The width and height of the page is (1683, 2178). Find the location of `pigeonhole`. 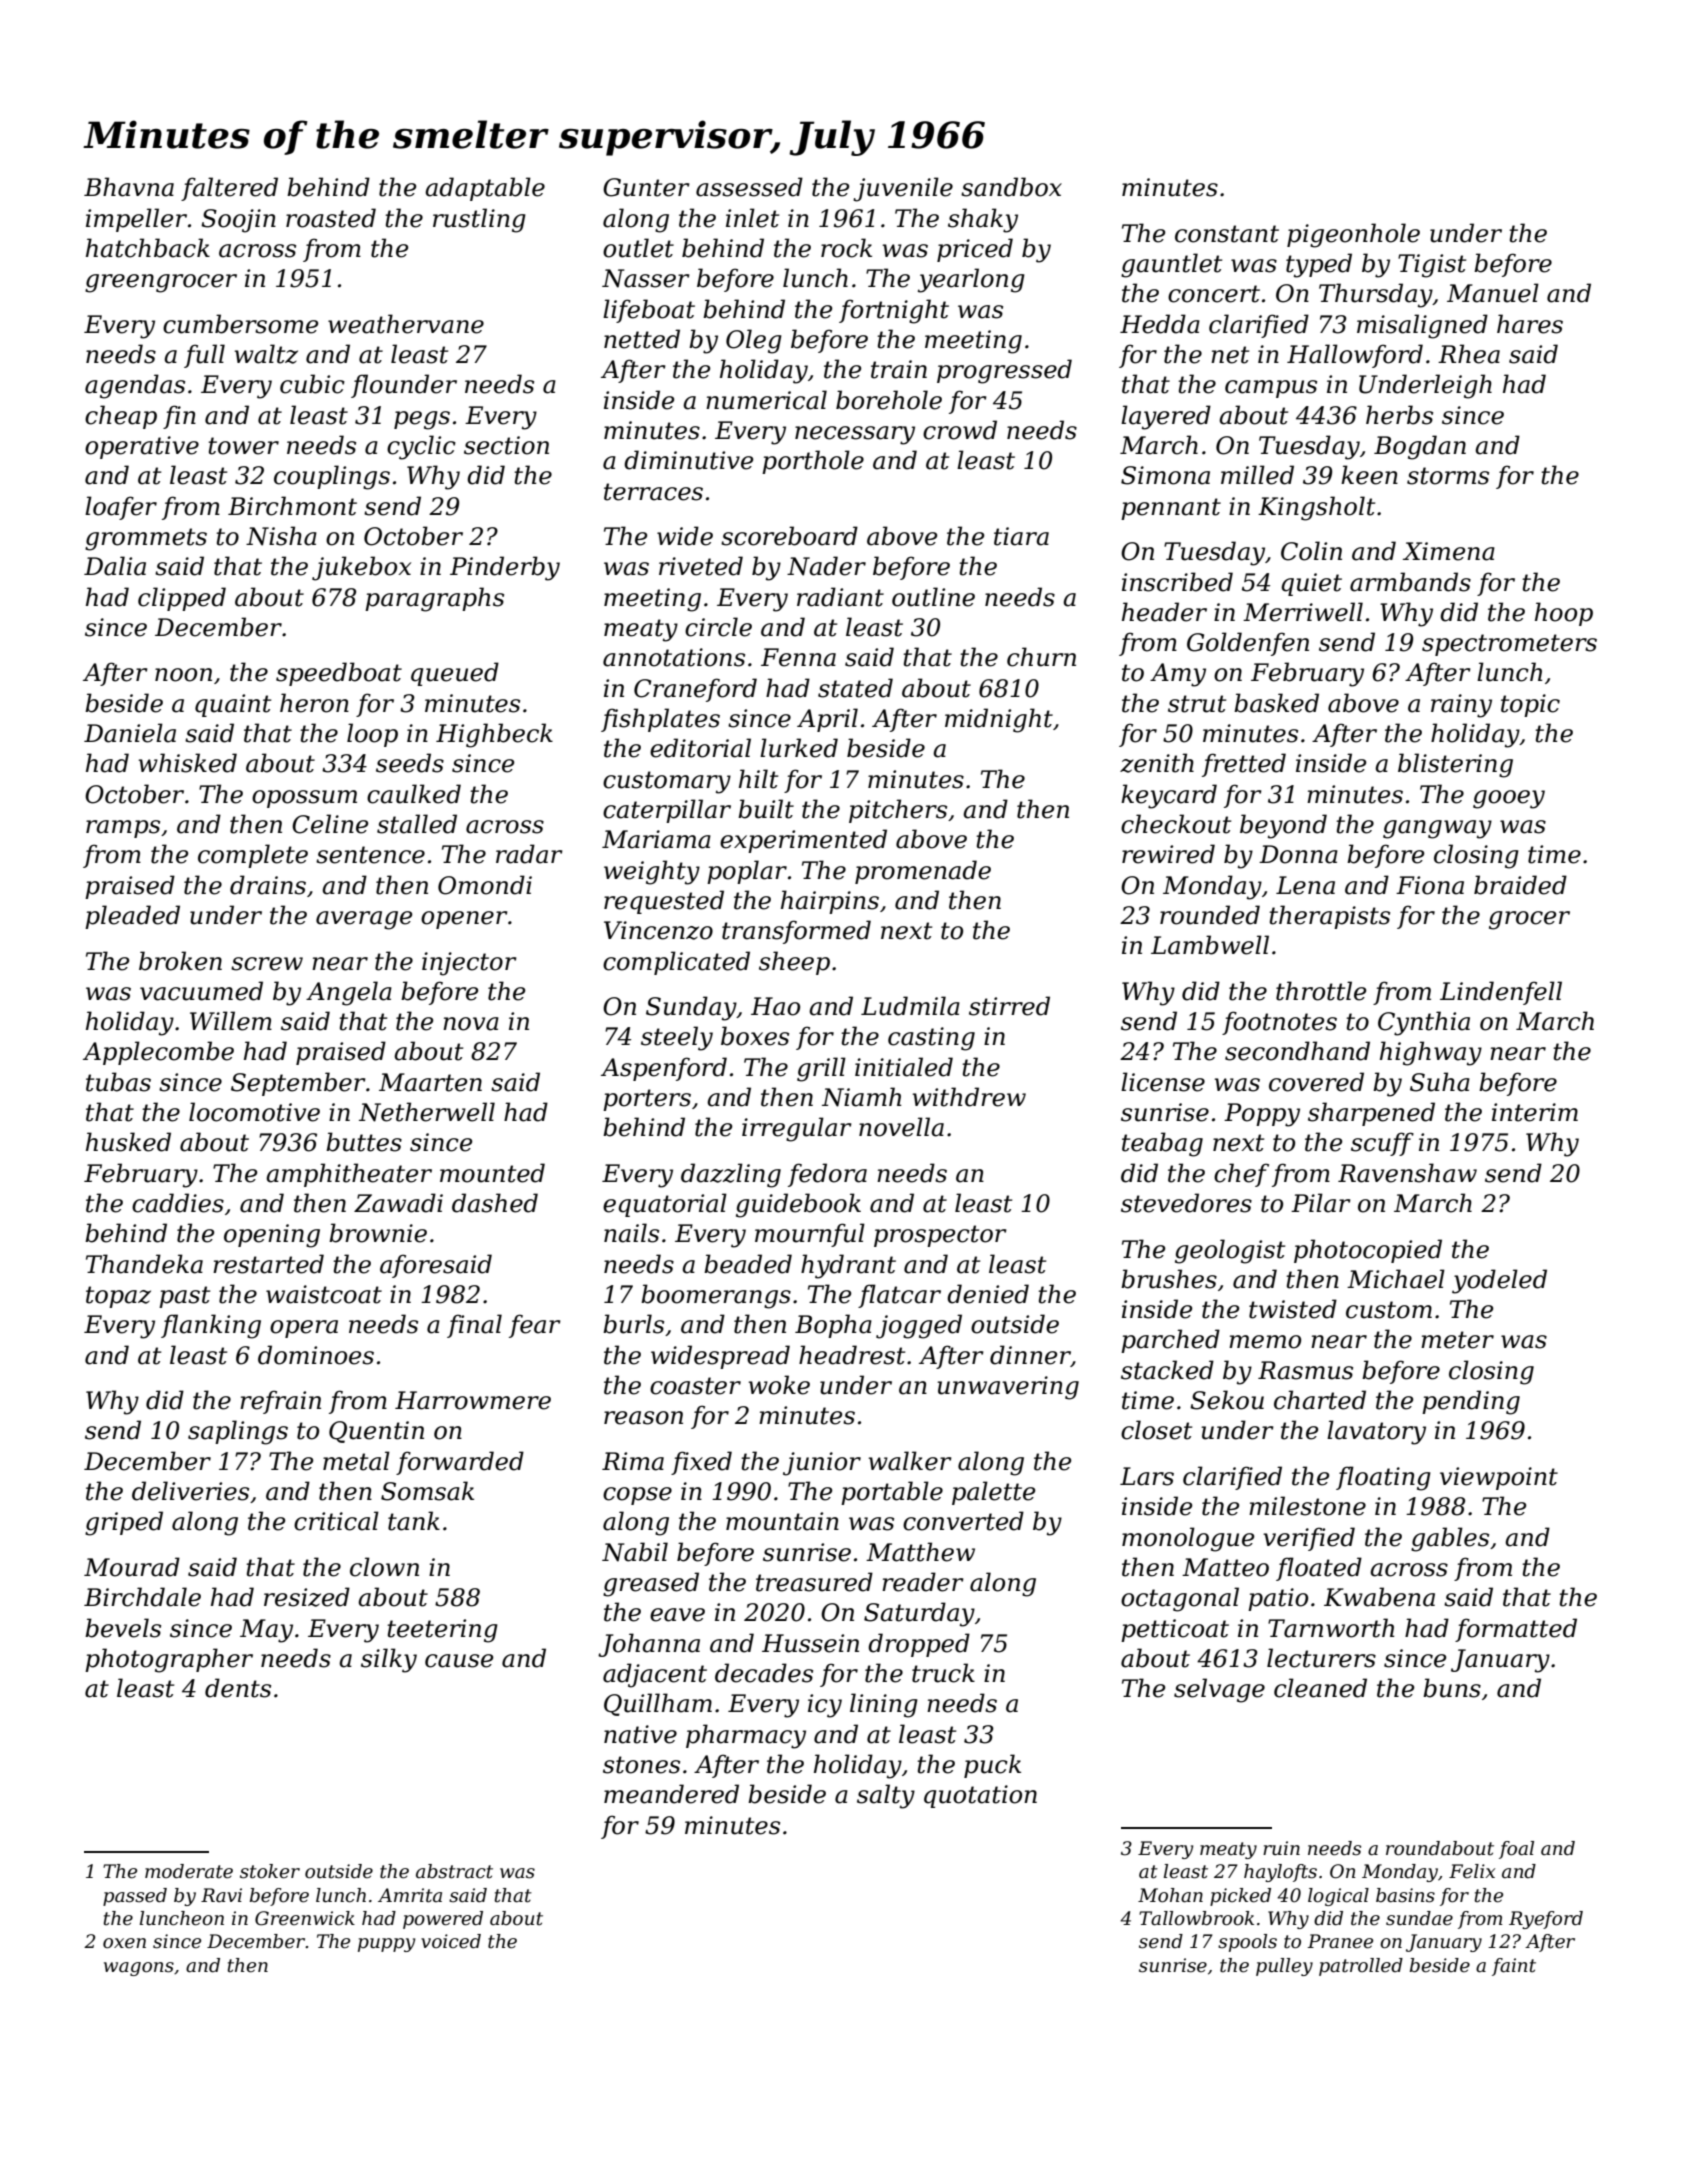

pigeonhole is located at coordinates (1353, 235).
